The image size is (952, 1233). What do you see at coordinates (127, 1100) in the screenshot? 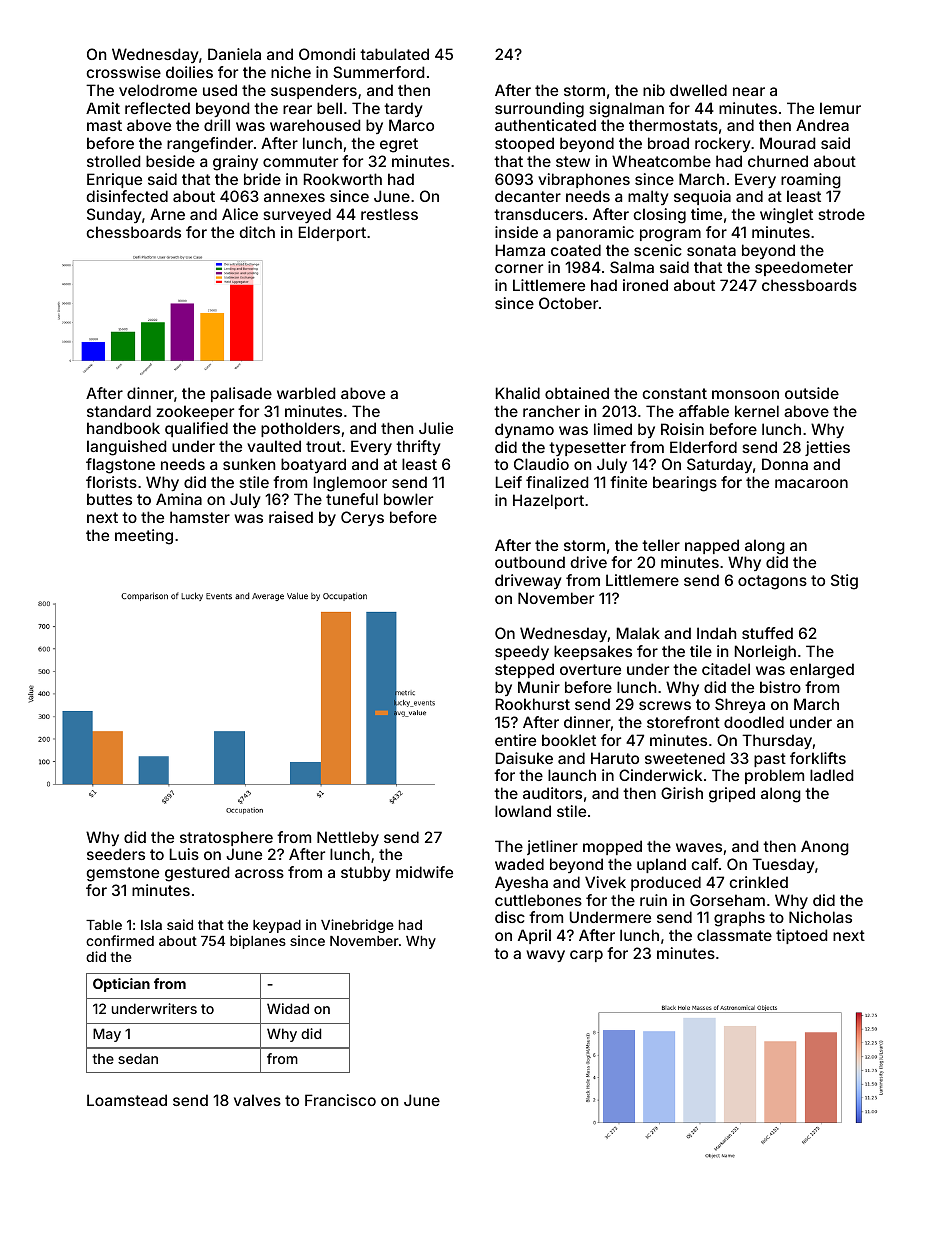
I see `Loamstead` at bounding box center [127, 1100].
